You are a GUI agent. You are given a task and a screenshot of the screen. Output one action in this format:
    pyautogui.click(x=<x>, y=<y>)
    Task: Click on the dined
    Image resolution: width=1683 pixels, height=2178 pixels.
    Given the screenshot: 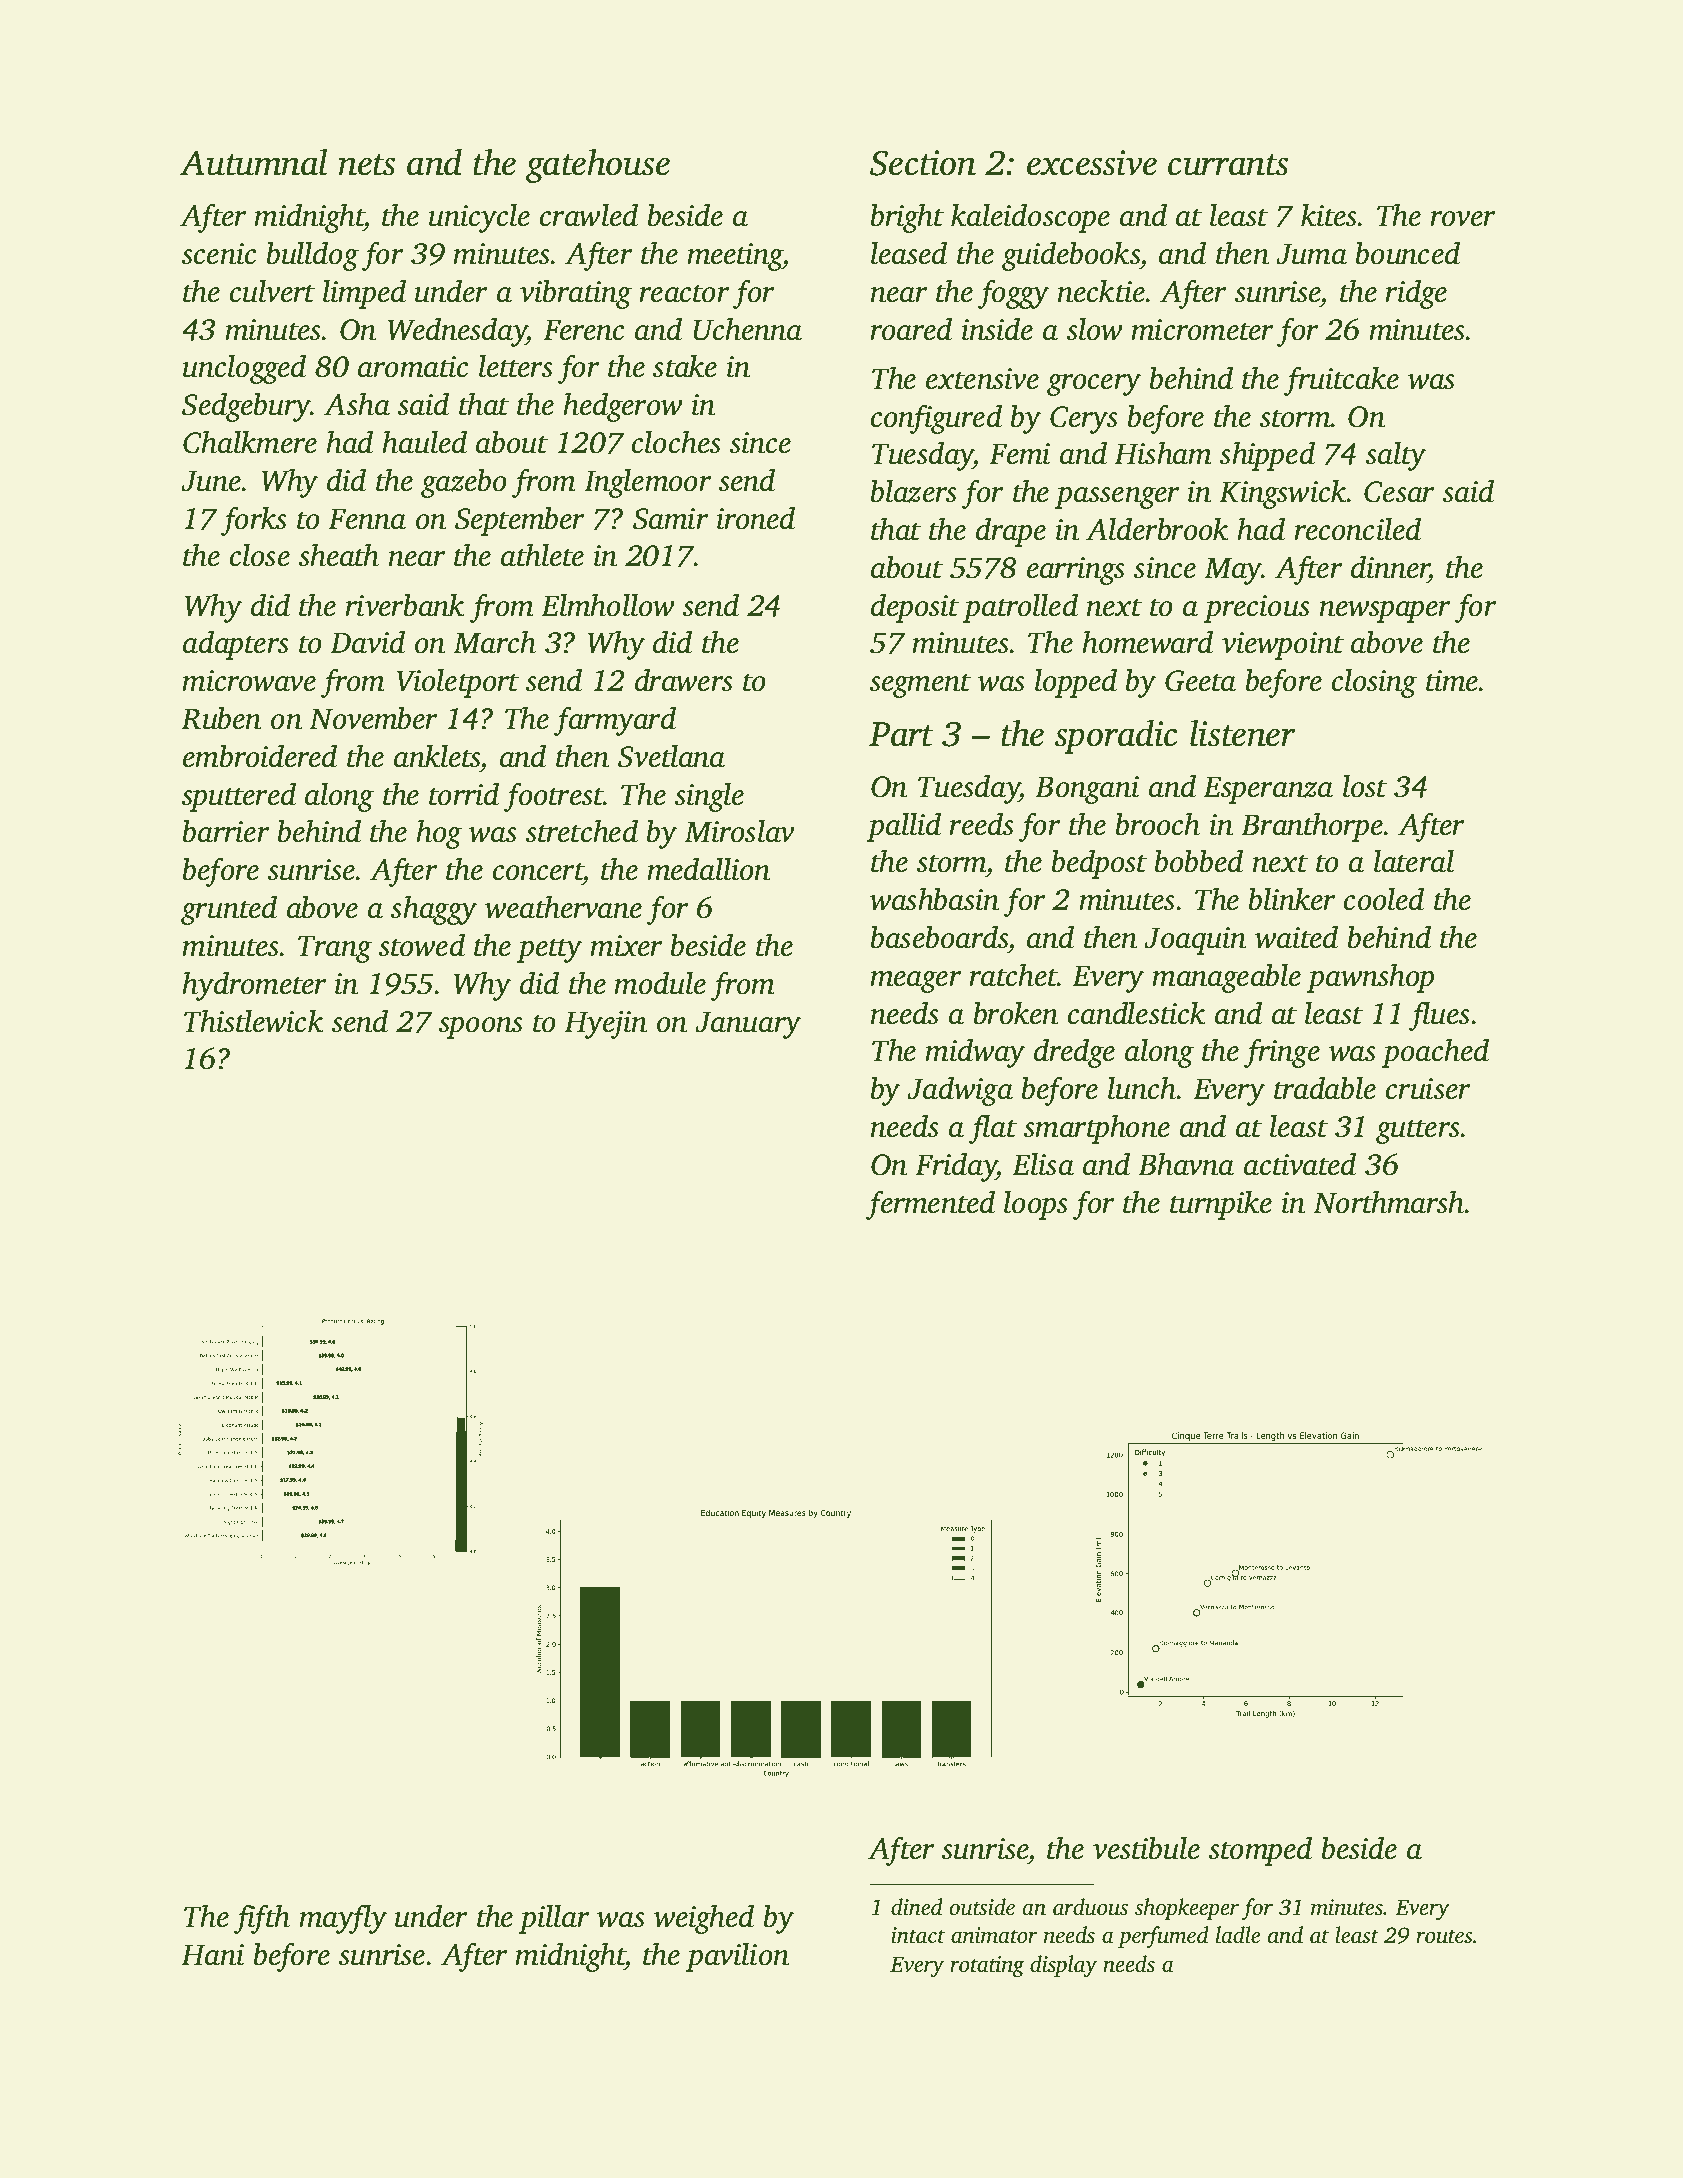 What is the action you would take?
    pyautogui.click(x=917, y=1907)
